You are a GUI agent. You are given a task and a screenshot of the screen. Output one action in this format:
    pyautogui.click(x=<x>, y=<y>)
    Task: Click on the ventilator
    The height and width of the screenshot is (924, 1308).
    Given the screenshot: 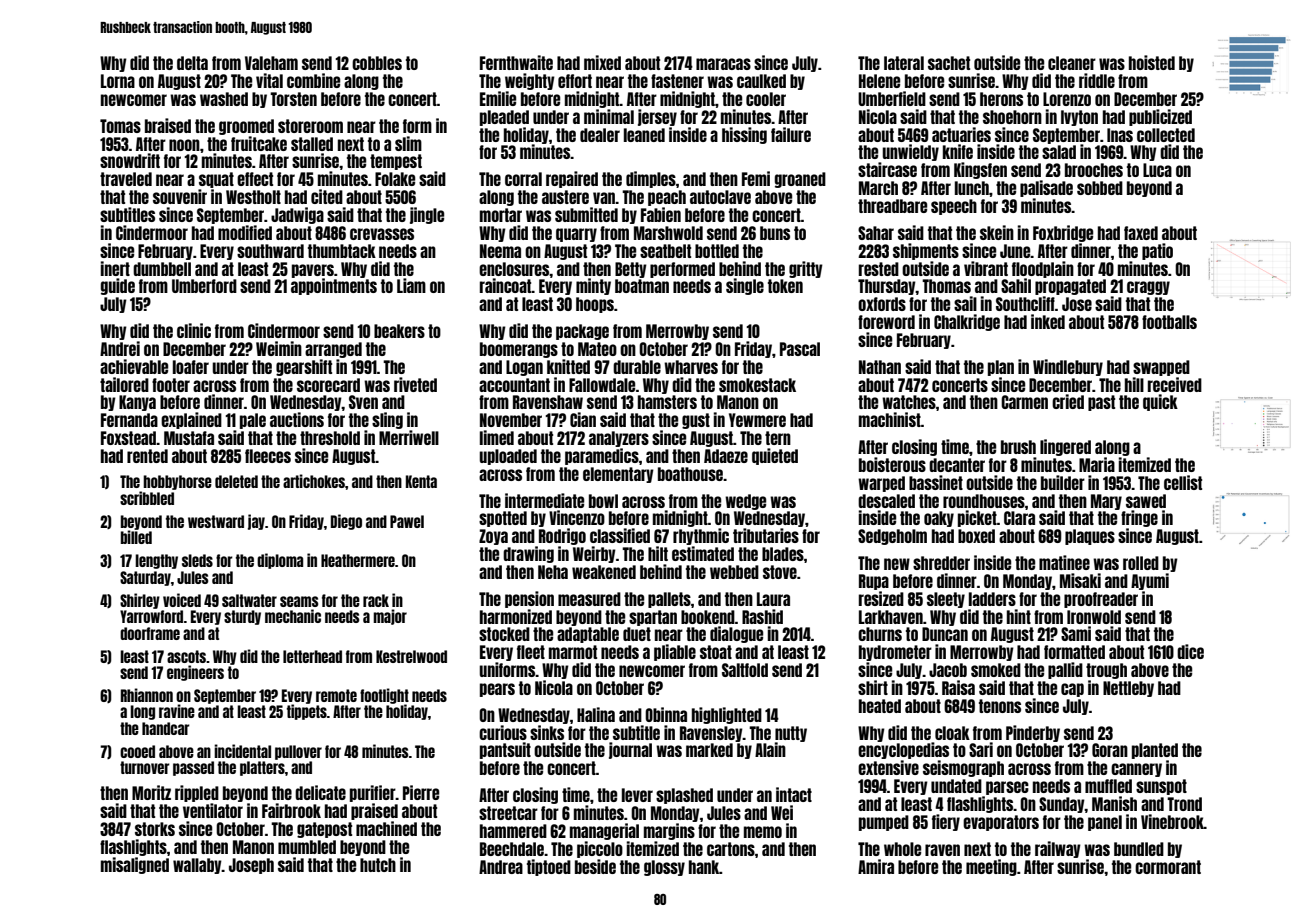 What is the action you would take?
    pyautogui.click(x=213, y=810)
